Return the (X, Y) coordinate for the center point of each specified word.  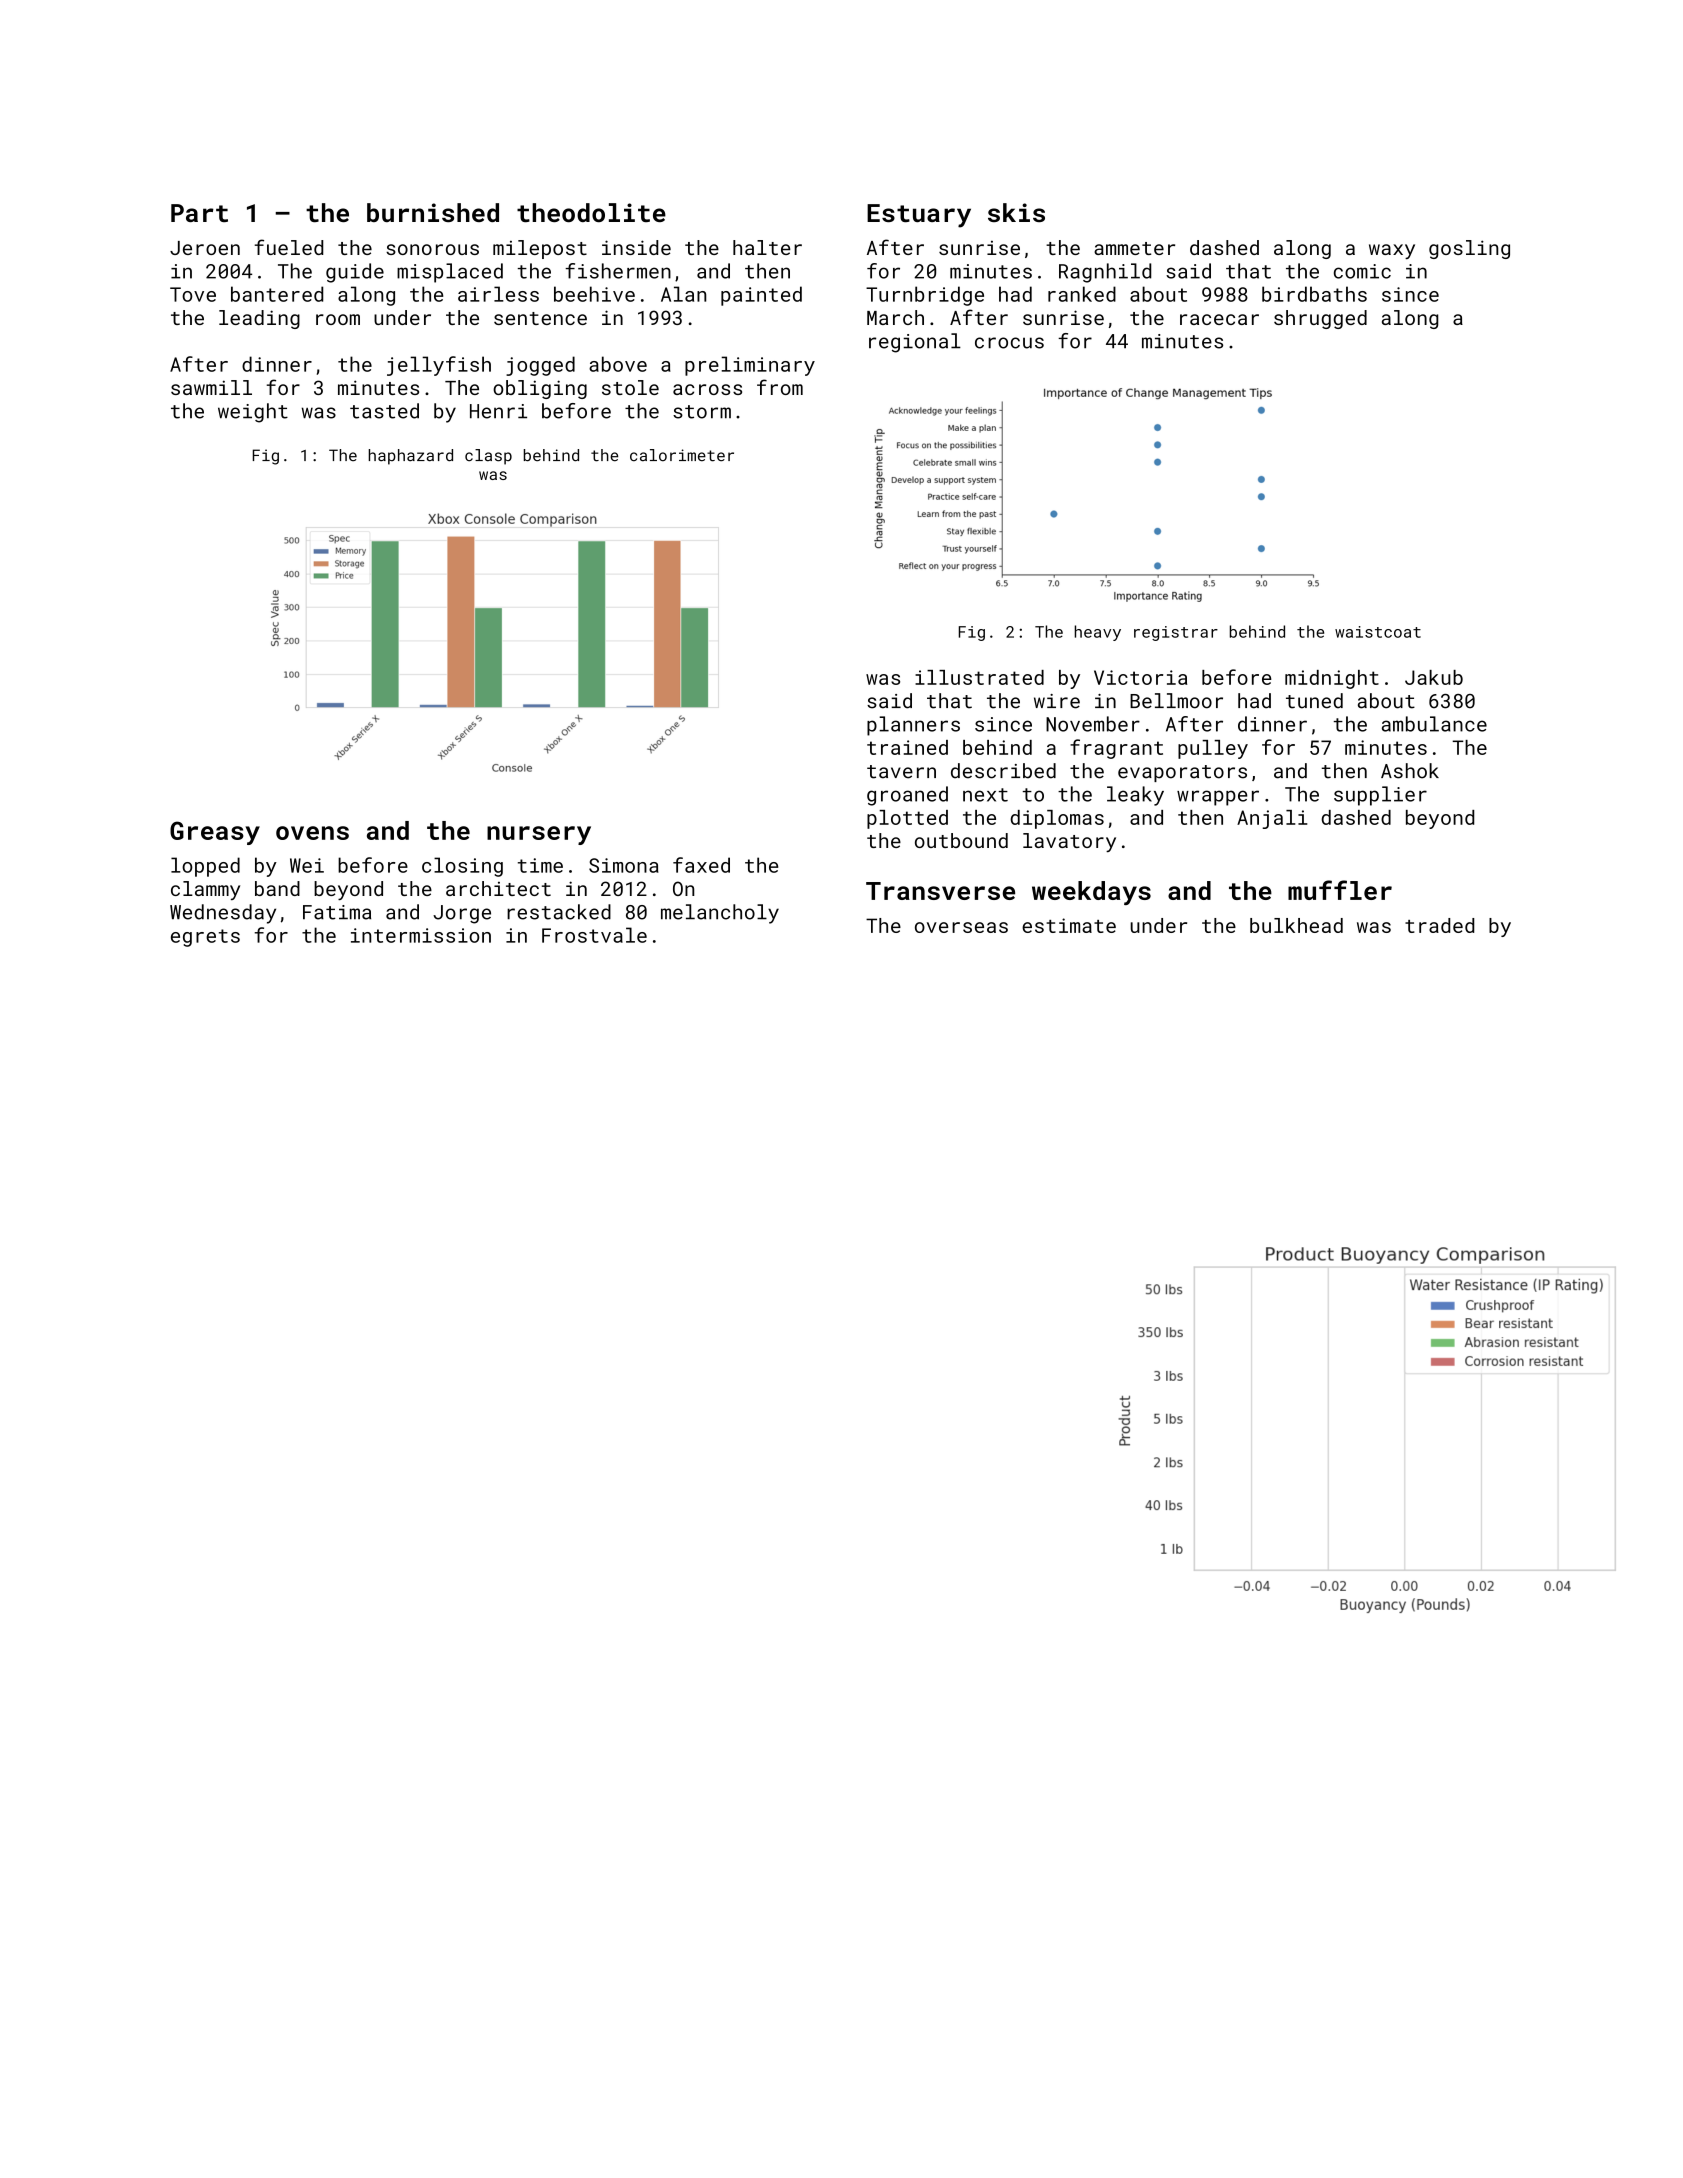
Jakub (1434, 677)
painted (761, 296)
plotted (907, 819)
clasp (488, 457)
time (540, 865)
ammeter (1134, 248)
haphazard (411, 457)
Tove (193, 294)
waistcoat (1378, 632)
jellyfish (439, 366)
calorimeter (682, 455)
